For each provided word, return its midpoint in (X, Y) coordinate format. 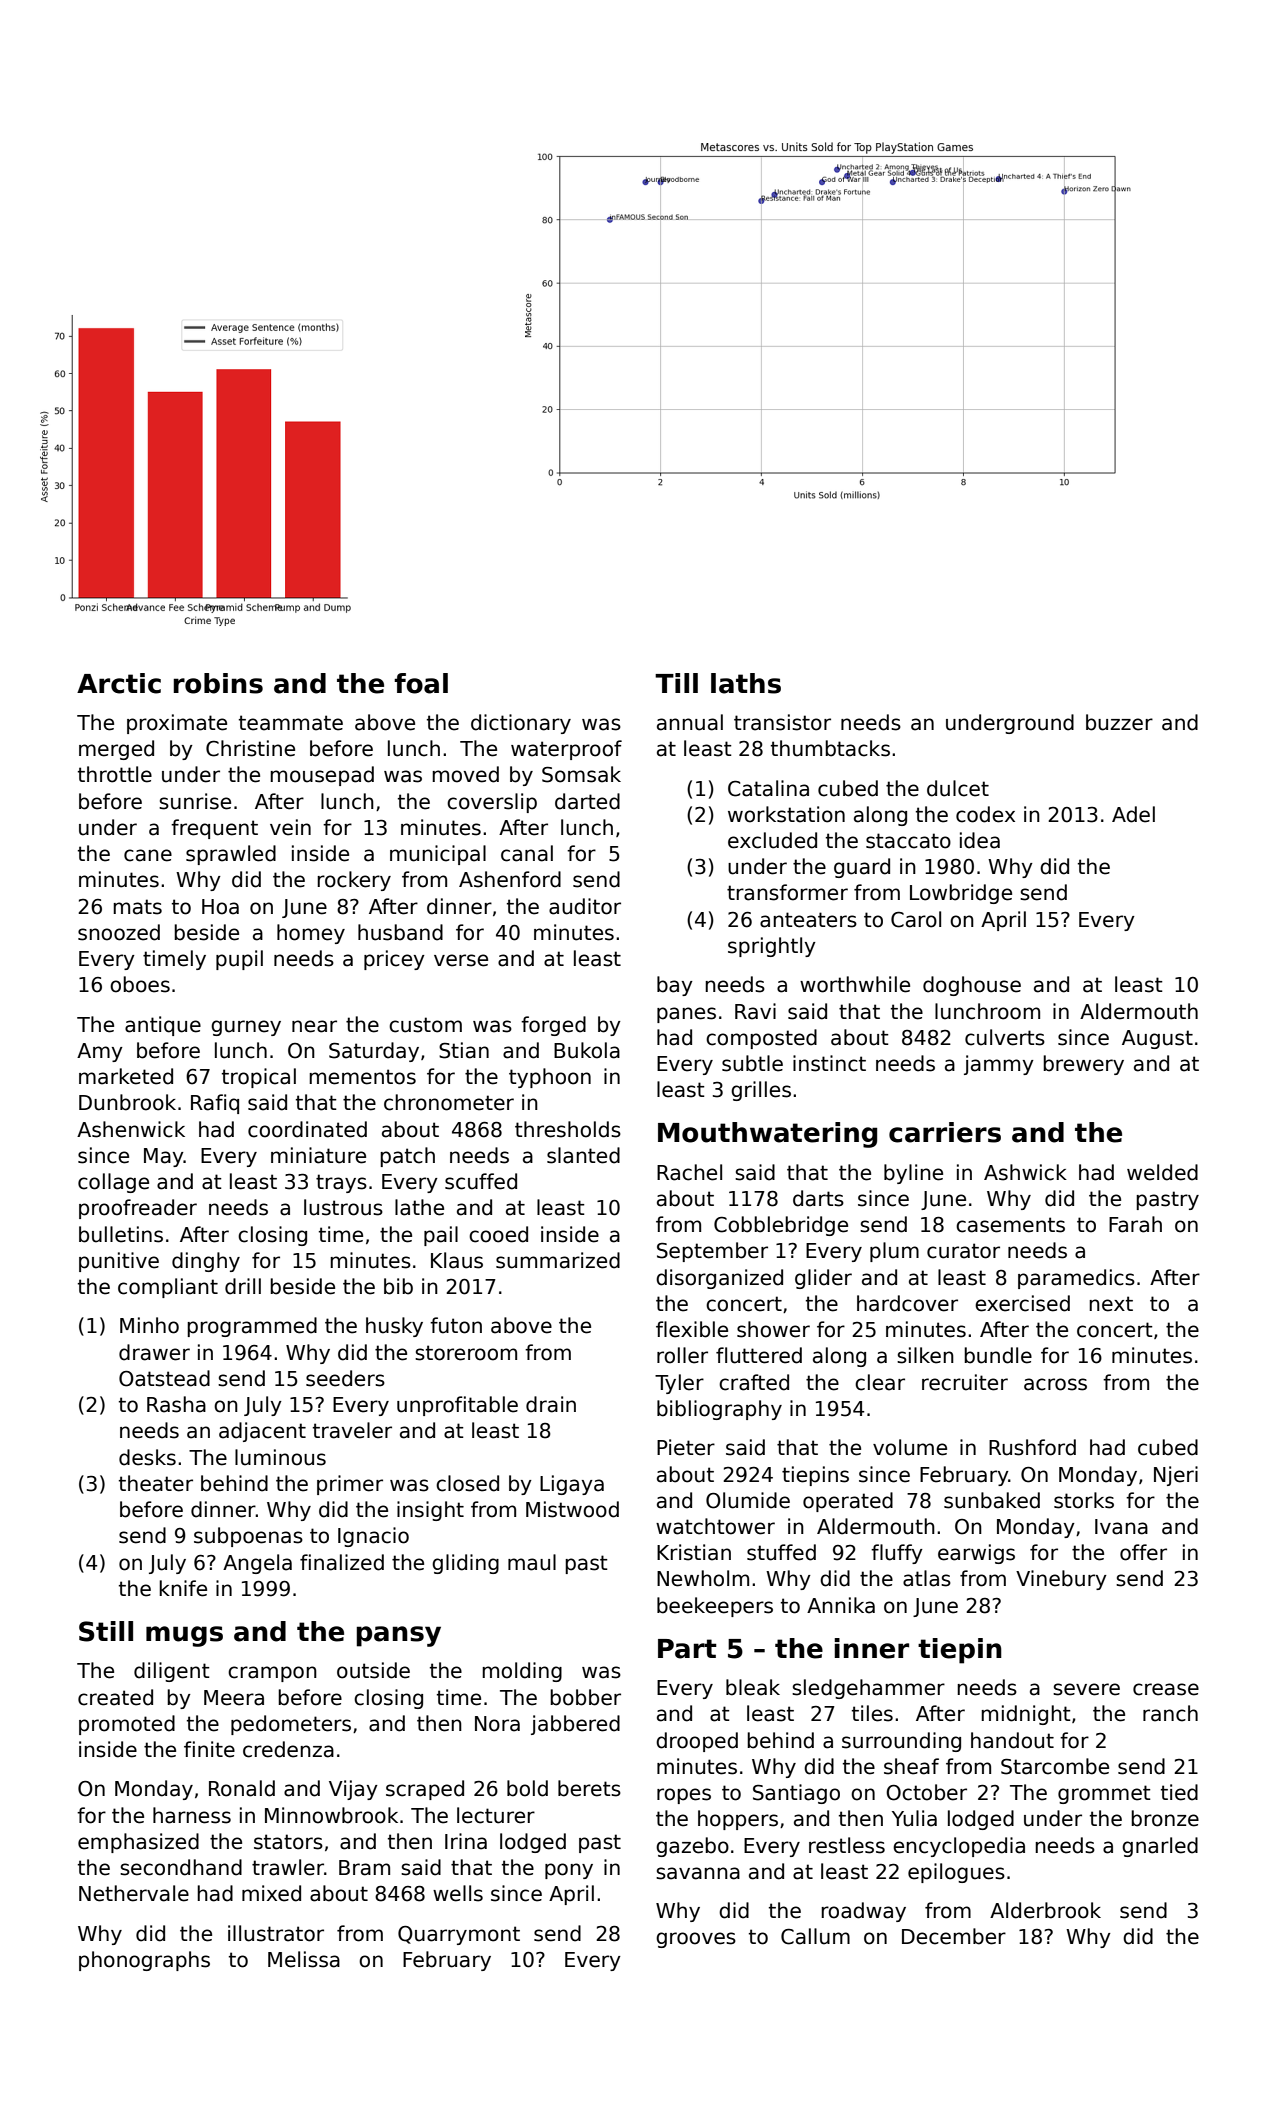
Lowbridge (961, 894)
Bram (364, 1868)
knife (183, 1588)
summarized (558, 1260)
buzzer (1119, 722)
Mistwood (572, 1509)
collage (113, 1183)
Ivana (1121, 1527)
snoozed (119, 932)
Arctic (119, 683)
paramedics (1076, 1279)
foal (421, 683)
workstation (786, 814)
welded (1162, 1172)
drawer (154, 1352)
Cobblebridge (781, 1226)
